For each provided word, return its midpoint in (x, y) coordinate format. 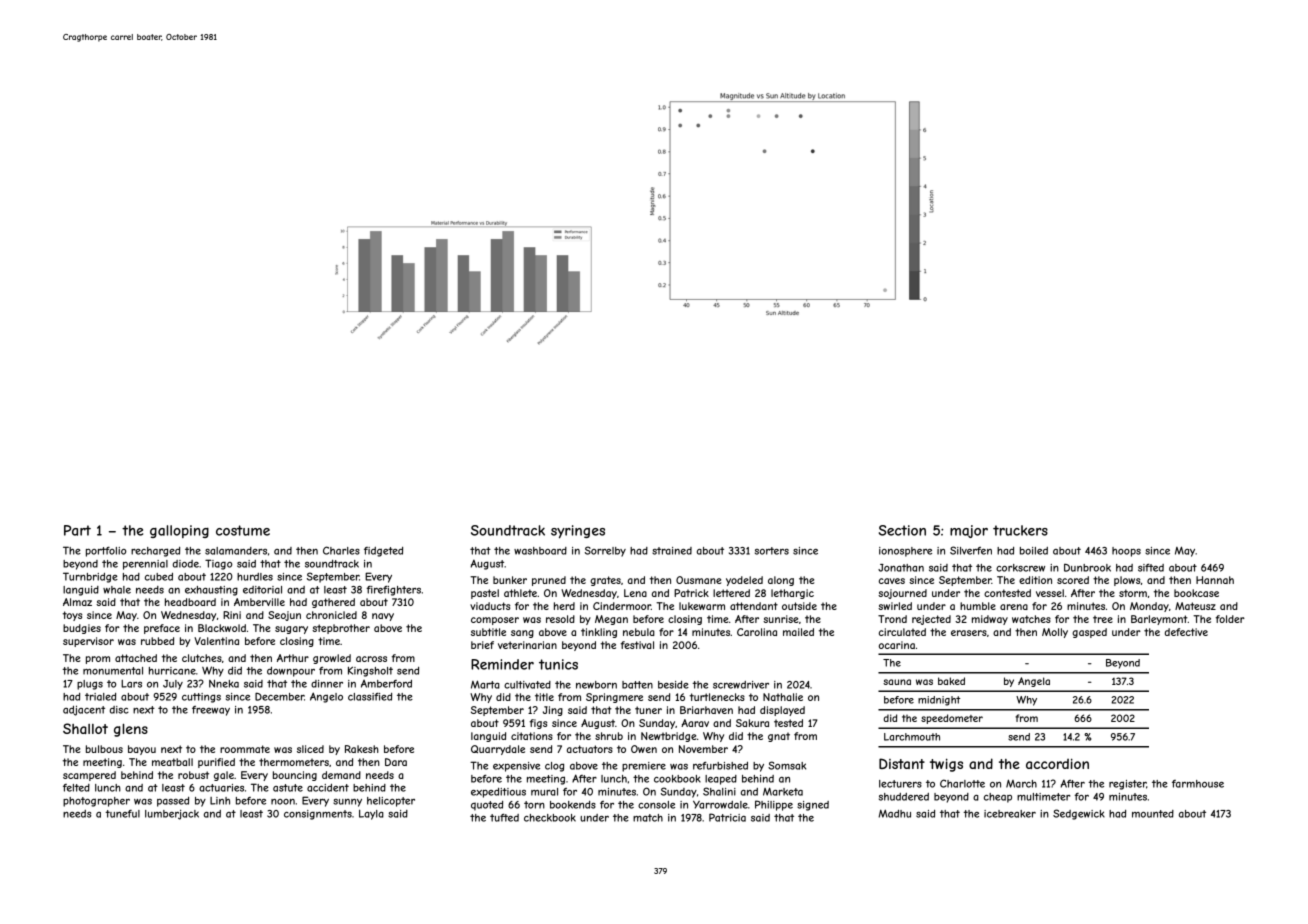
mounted (1153, 814)
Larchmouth (912, 737)
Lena (635, 593)
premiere (644, 767)
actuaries (221, 788)
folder (1230, 619)
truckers (1020, 530)
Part (77, 530)
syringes (578, 532)
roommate (245, 749)
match (648, 818)
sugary (291, 630)
